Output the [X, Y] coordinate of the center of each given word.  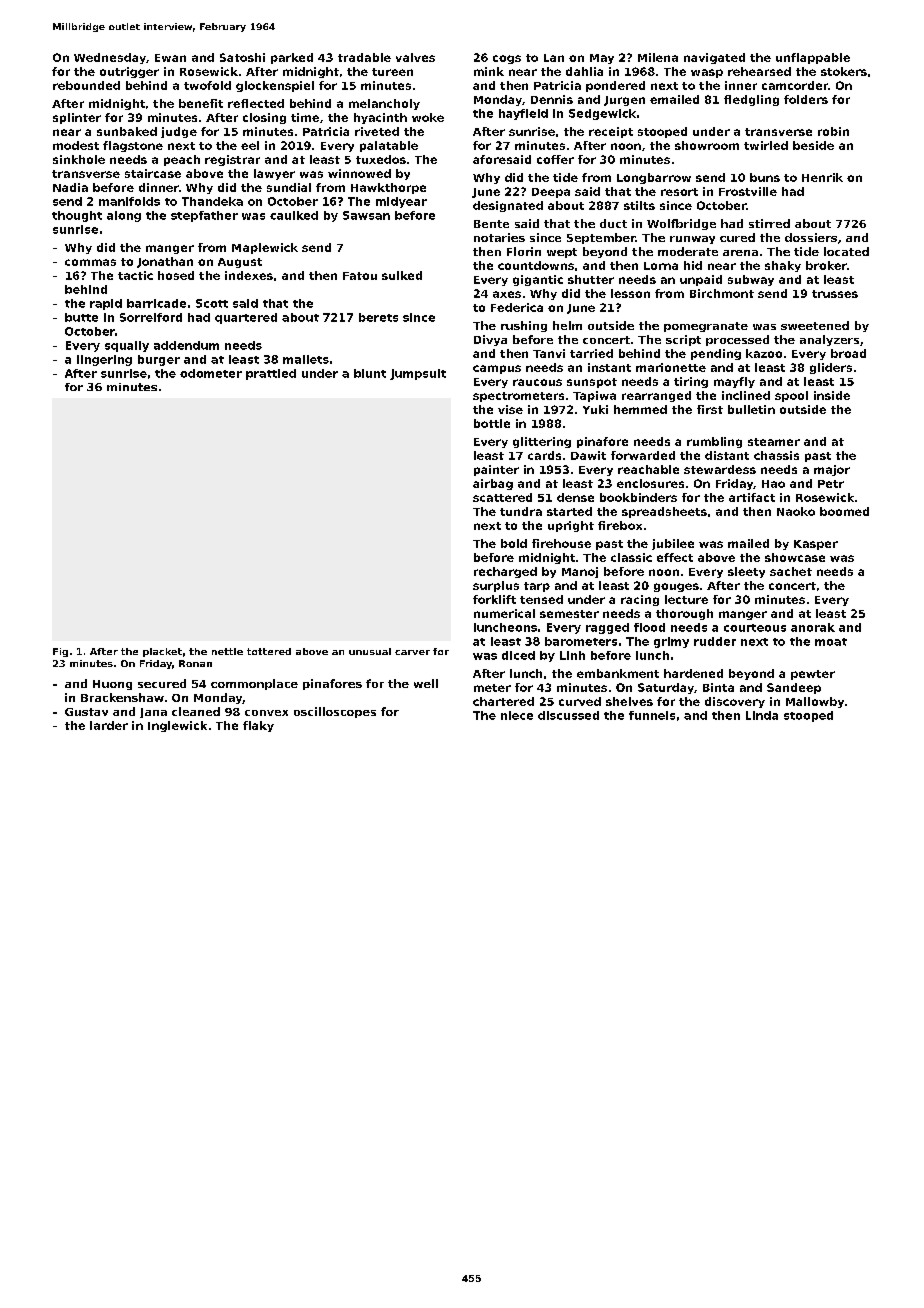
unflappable [813, 58]
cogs [507, 59]
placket [162, 652]
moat [831, 642]
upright [571, 526]
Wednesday [110, 58]
